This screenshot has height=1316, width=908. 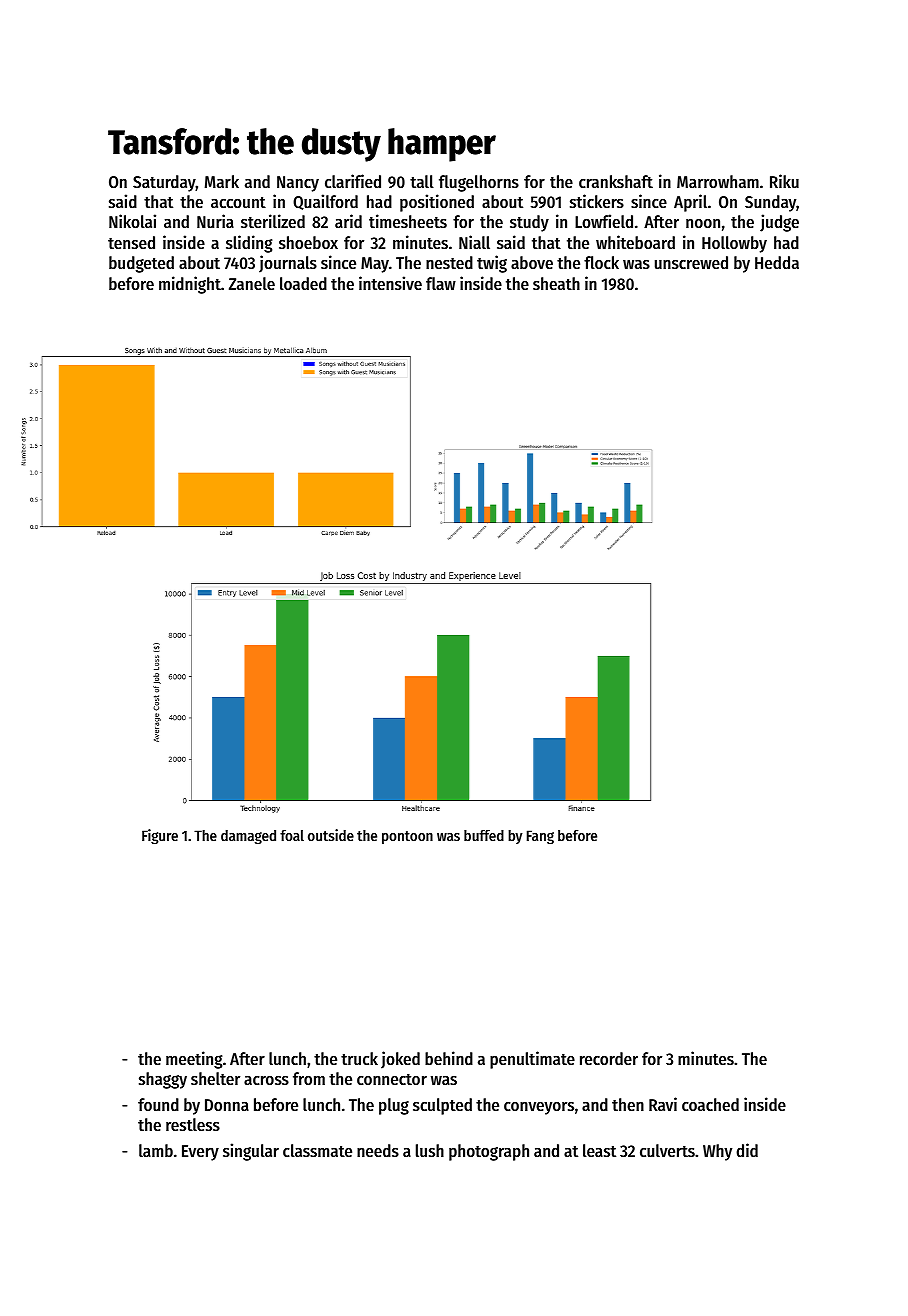 What do you see at coordinates (479, 183) in the screenshot?
I see `flugelhorns` at bounding box center [479, 183].
